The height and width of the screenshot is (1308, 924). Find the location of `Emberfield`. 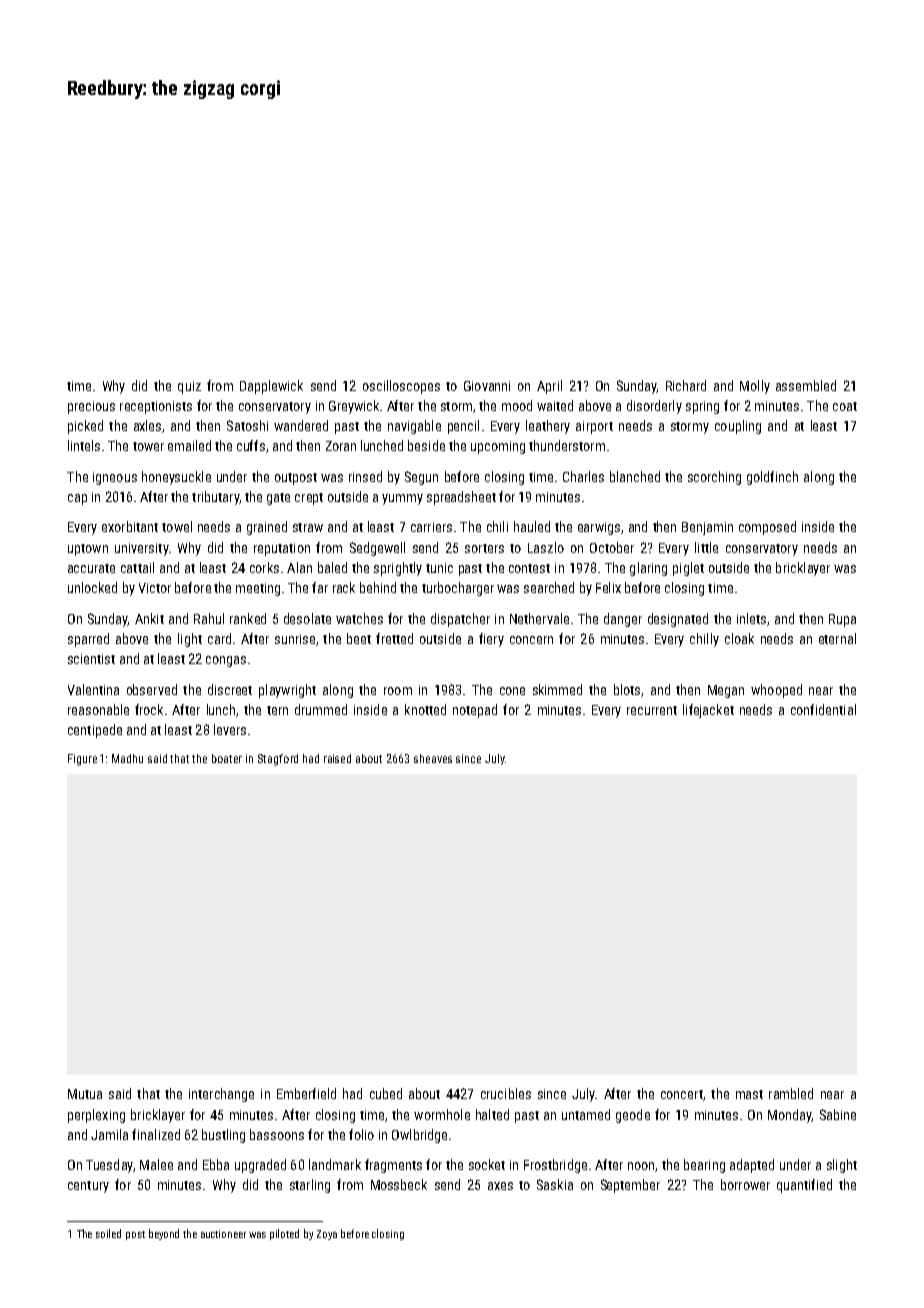

Emberfield is located at coordinates (306, 1093).
